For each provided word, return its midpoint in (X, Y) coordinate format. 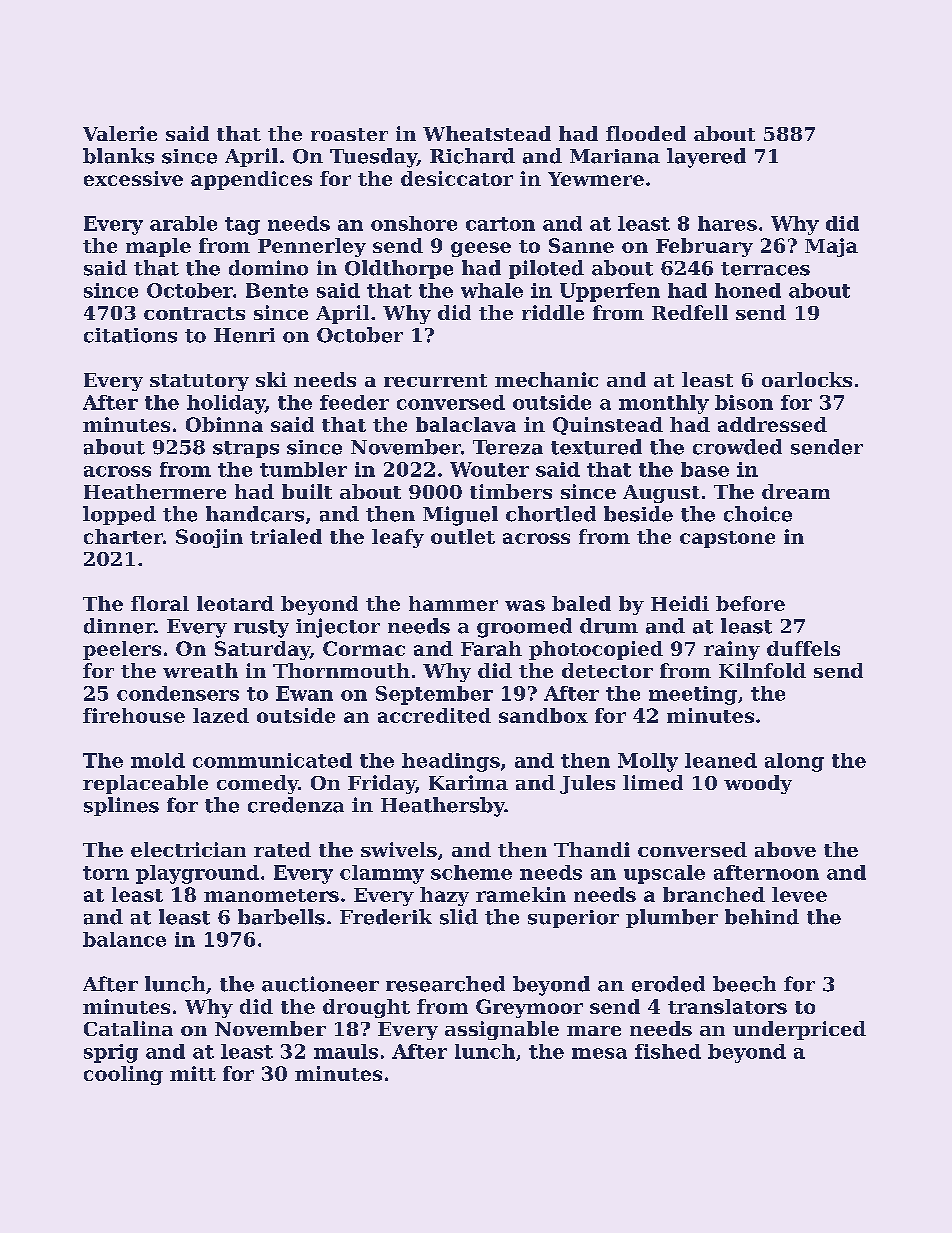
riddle (553, 312)
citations (130, 335)
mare (594, 1031)
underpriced (799, 1030)
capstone (727, 539)
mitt (193, 1073)
